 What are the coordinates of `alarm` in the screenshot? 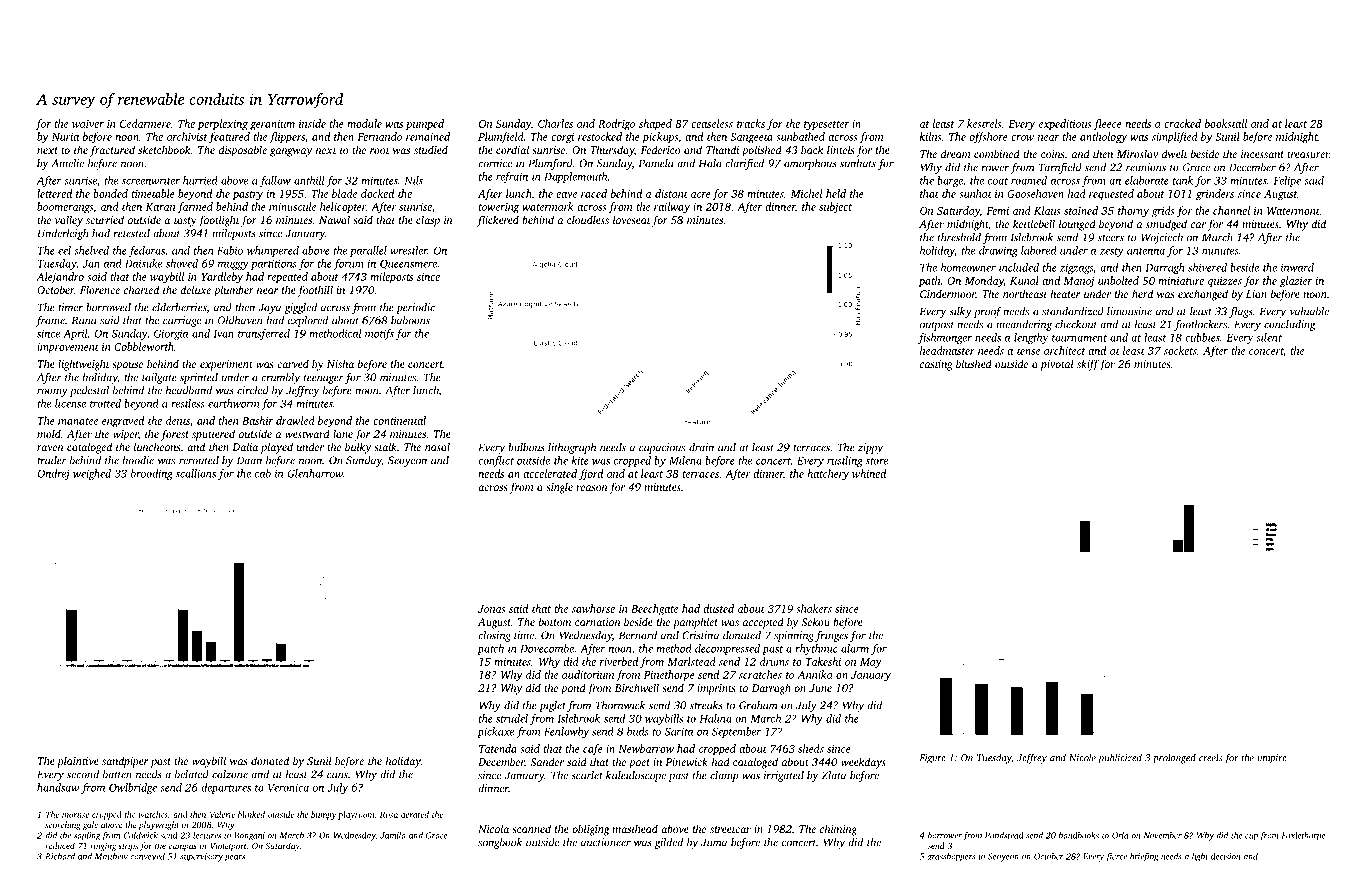 It's located at (855, 648).
